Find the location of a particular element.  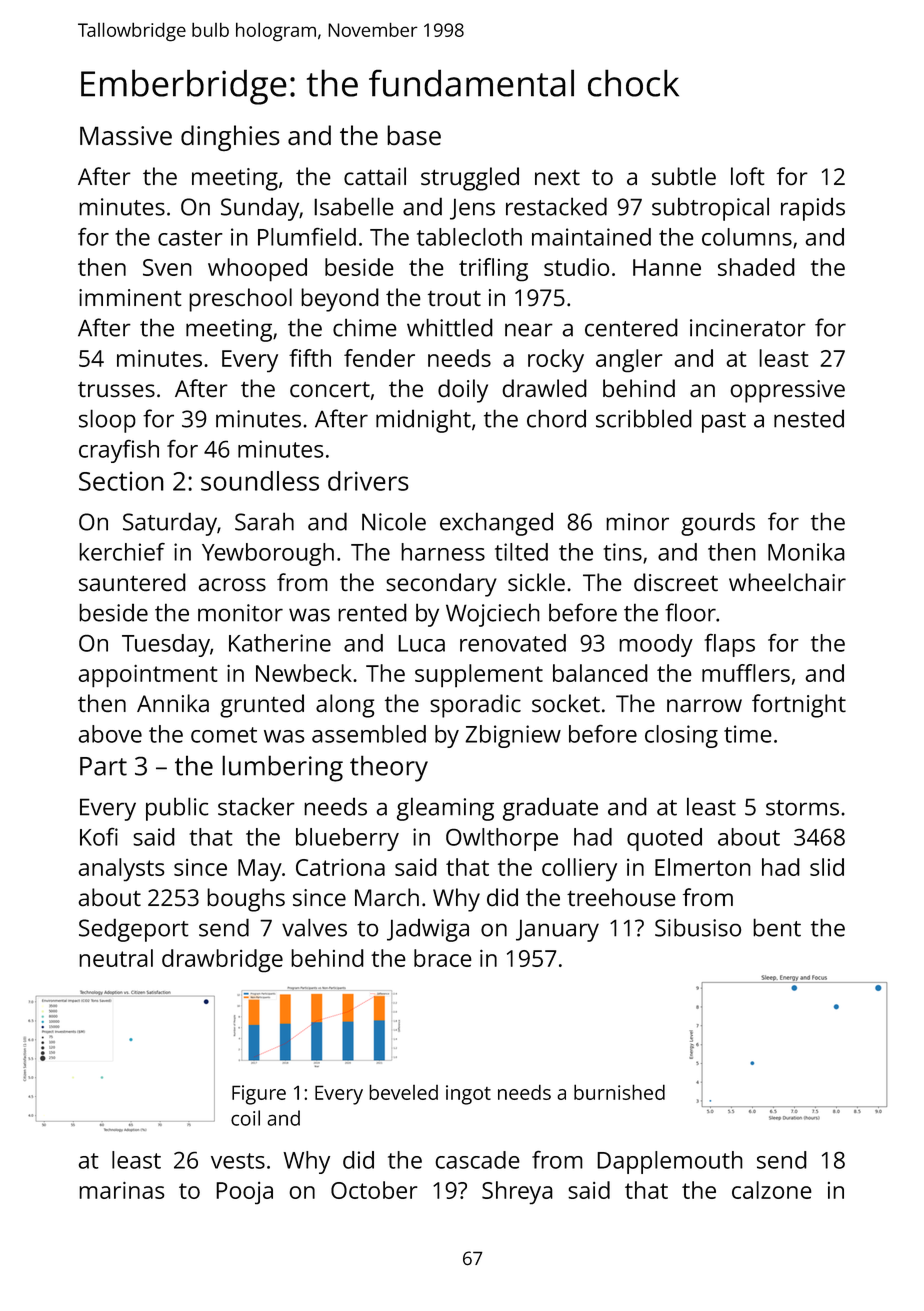

sauntered is located at coordinates (132, 582).
